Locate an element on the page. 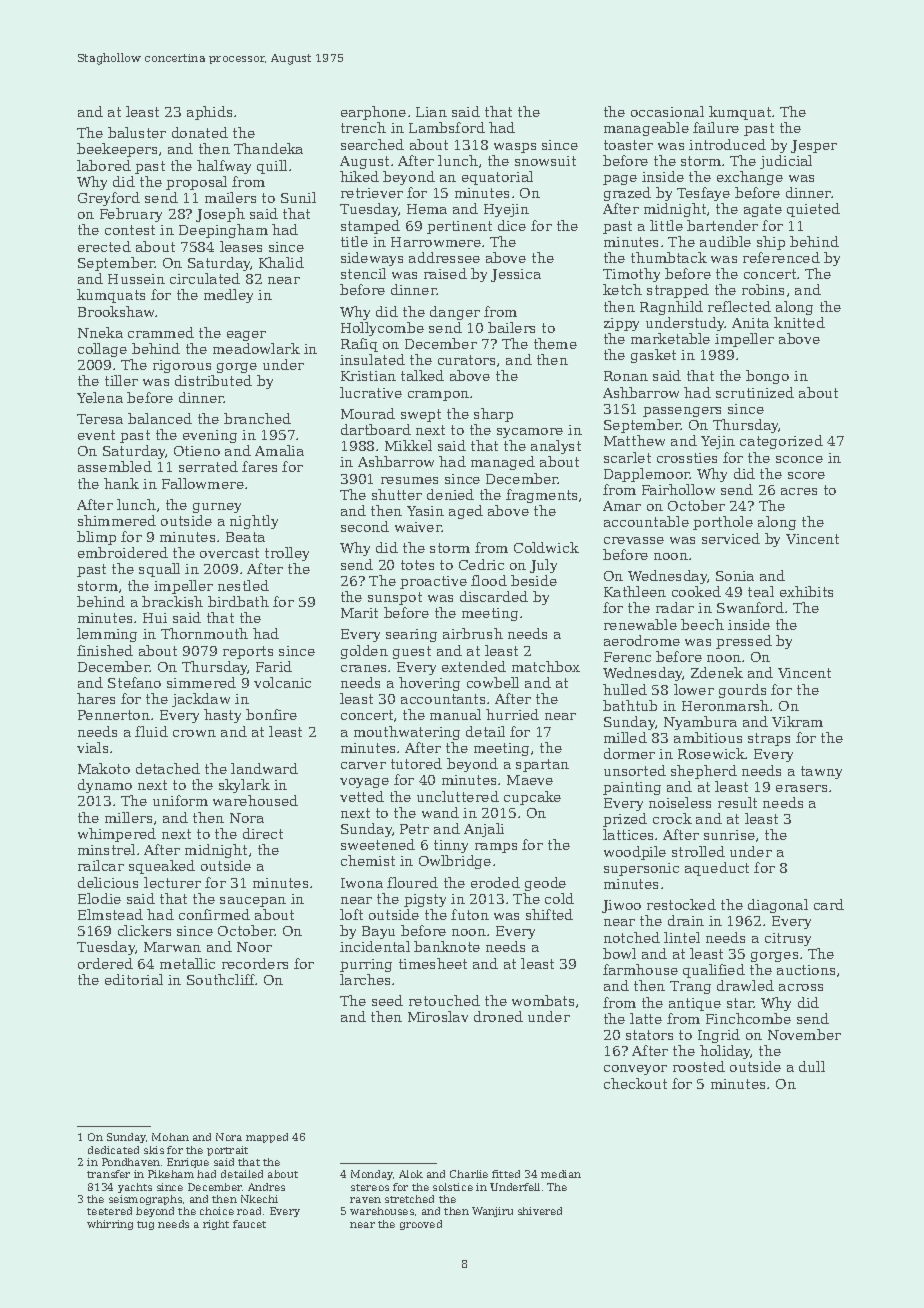 The image size is (924, 1308). occasional is located at coordinates (667, 111).
